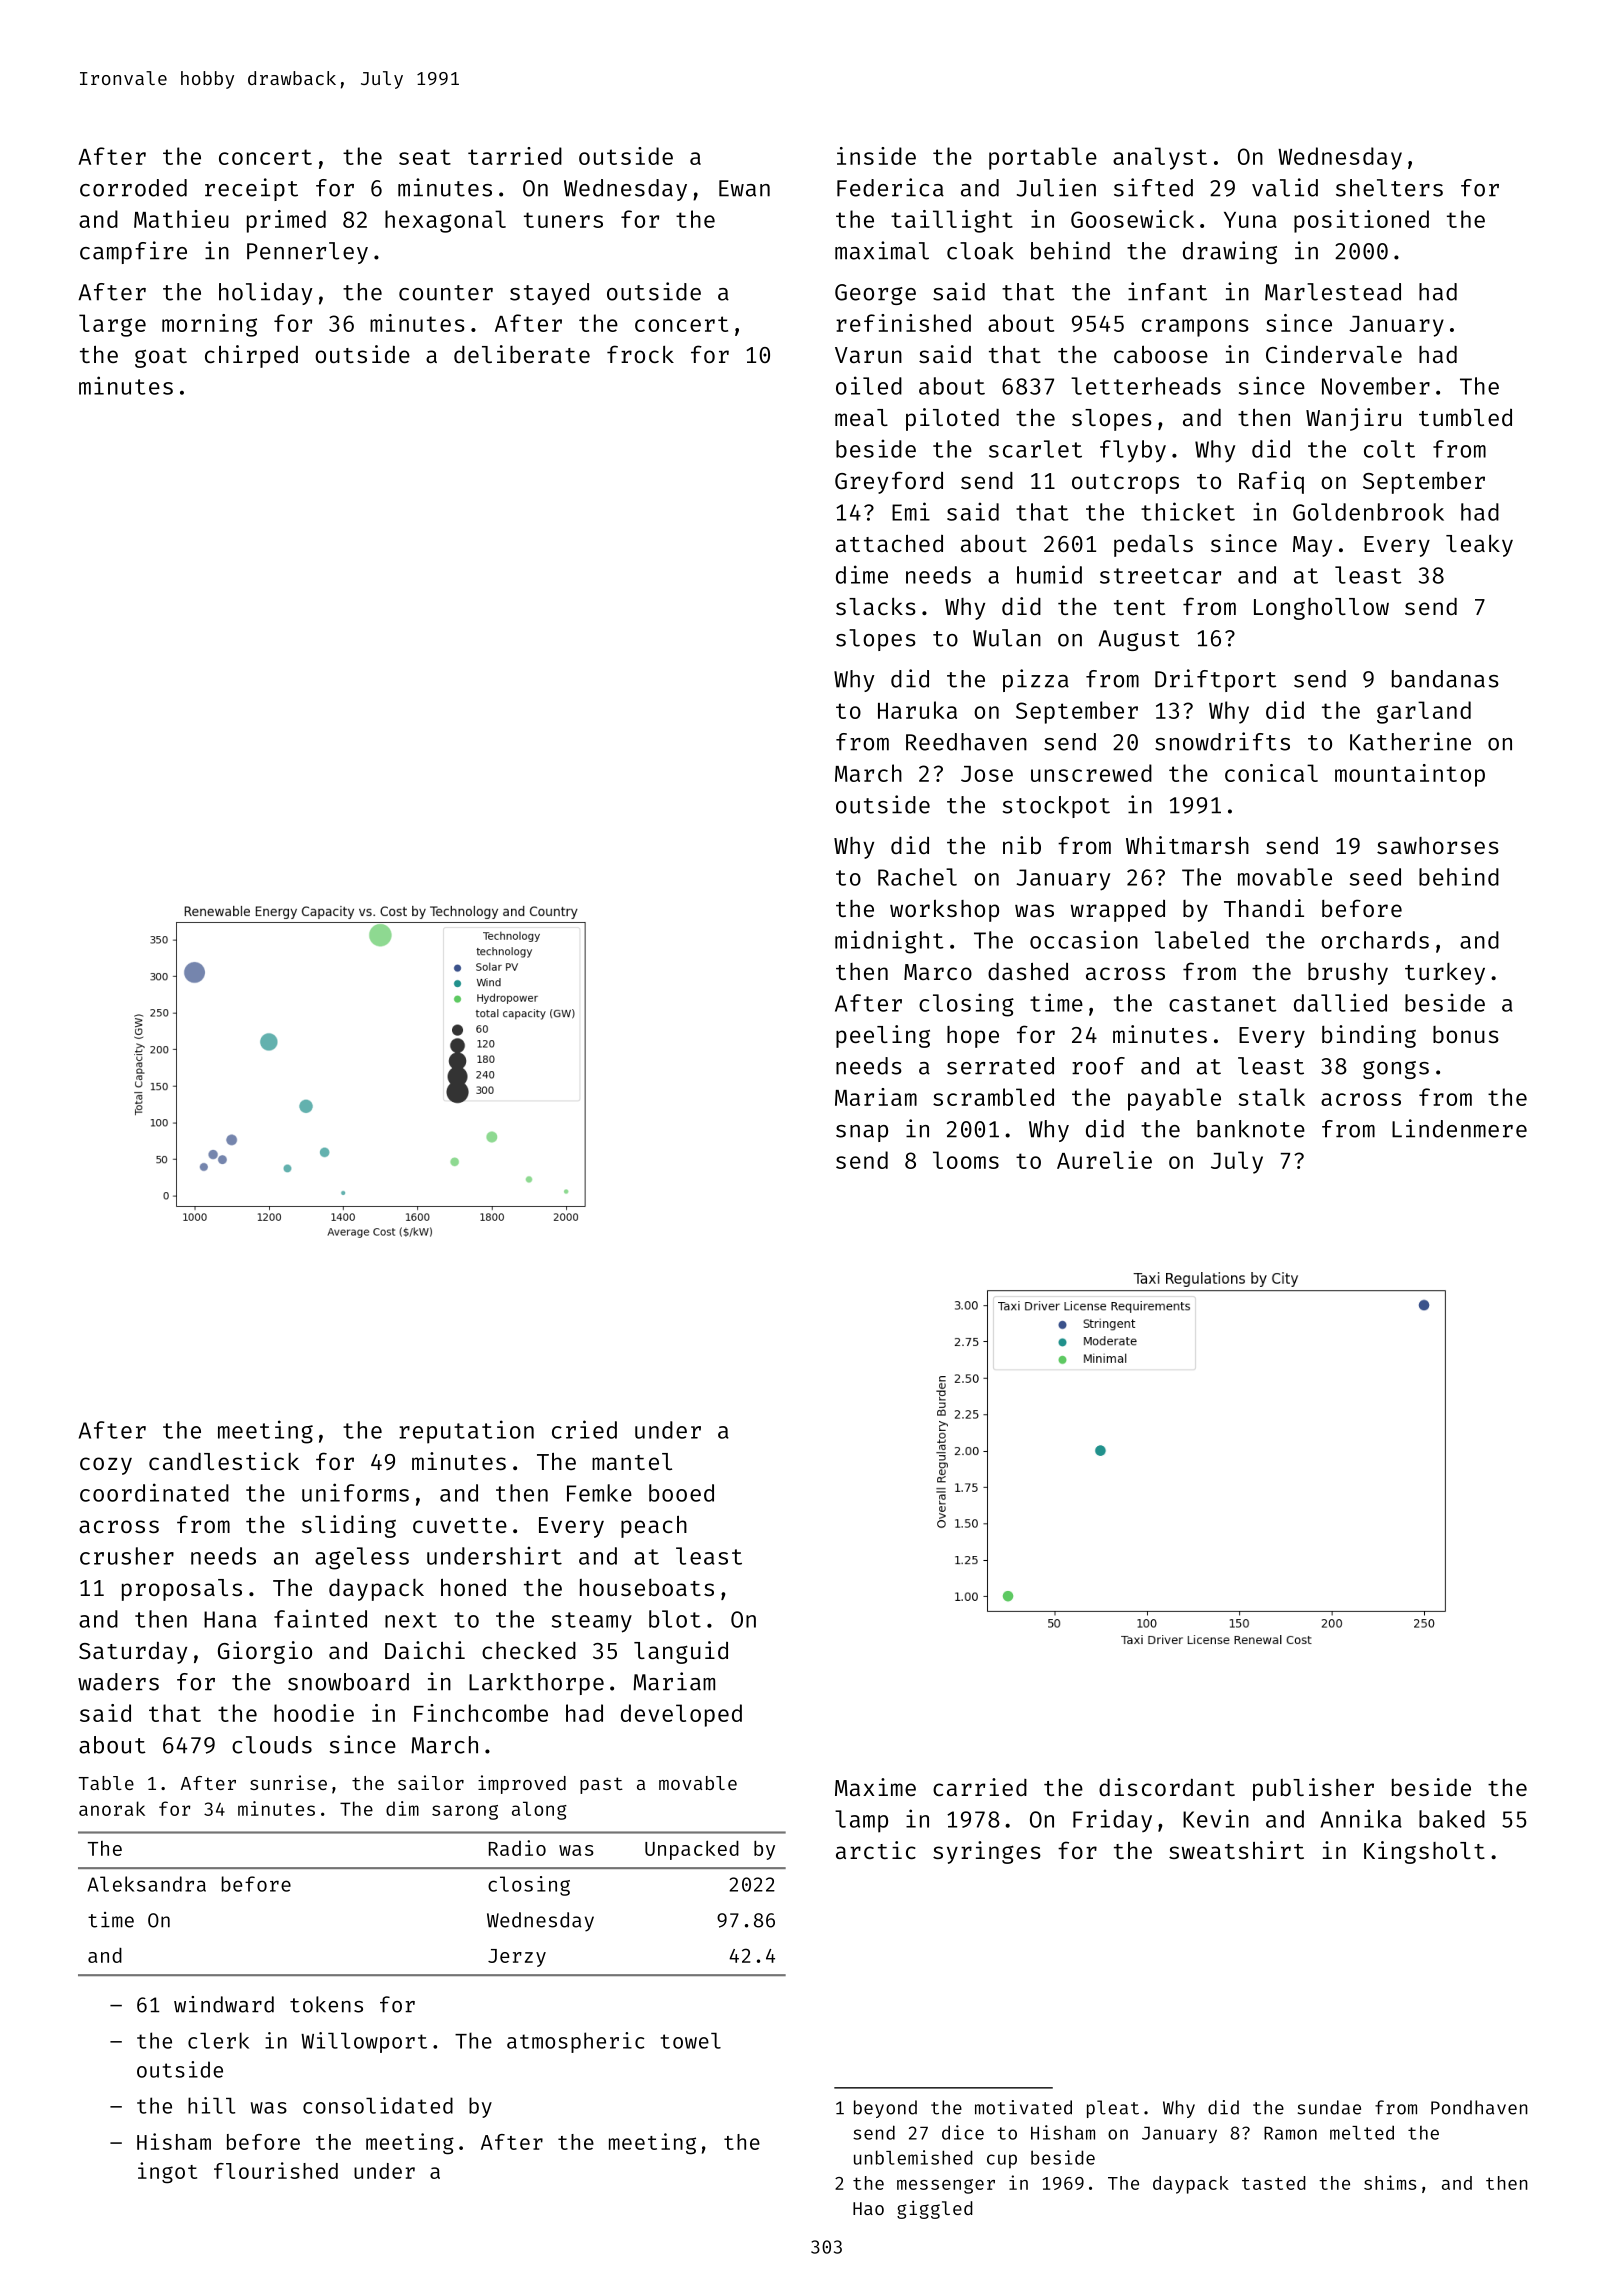 This screenshot has height=2292, width=1620. What do you see at coordinates (1160, 158) in the screenshot?
I see `analyst` at bounding box center [1160, 158].
